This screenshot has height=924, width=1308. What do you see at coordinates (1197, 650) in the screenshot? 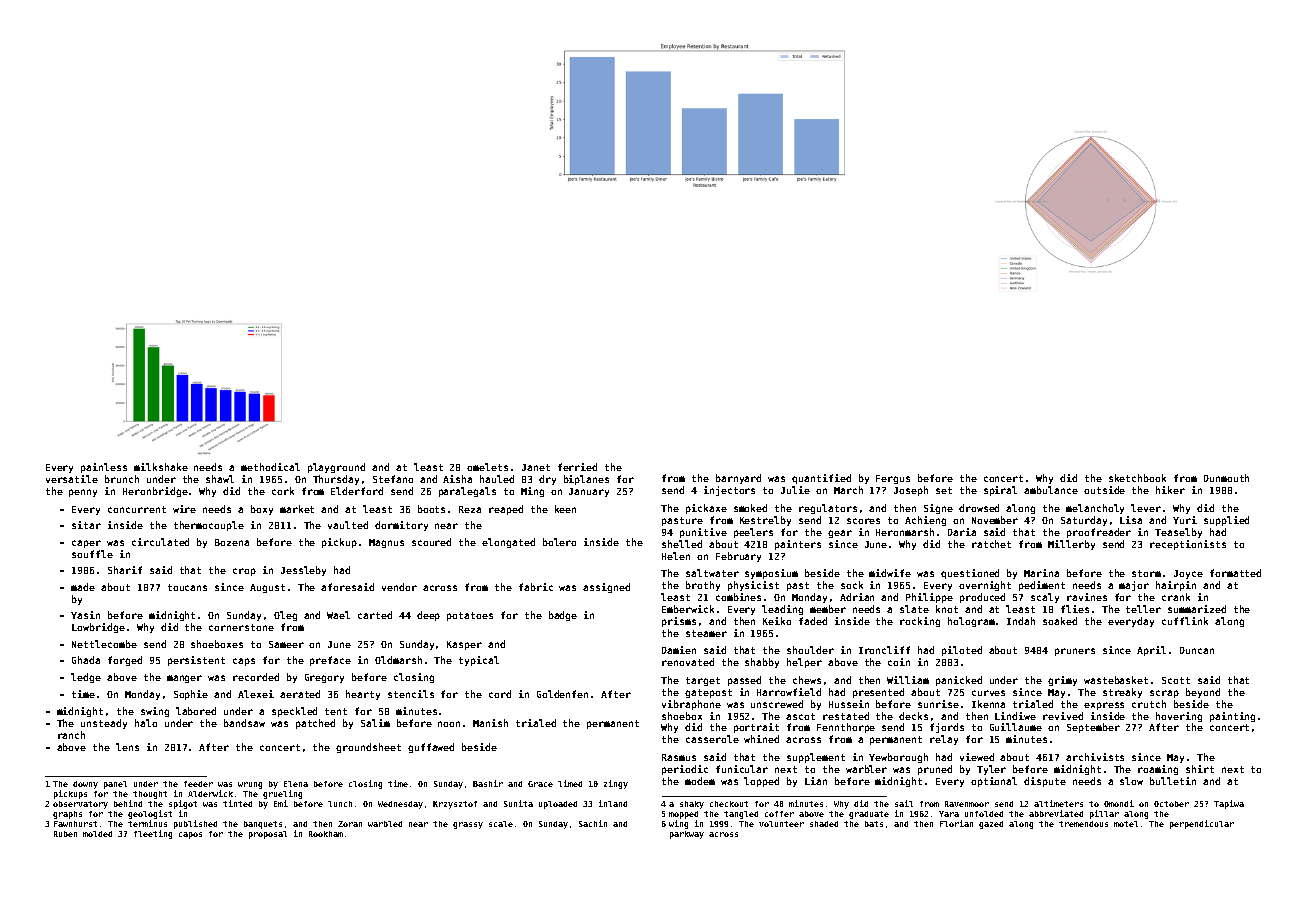
I see `Duncan` at bounding box center [1197, 650].
